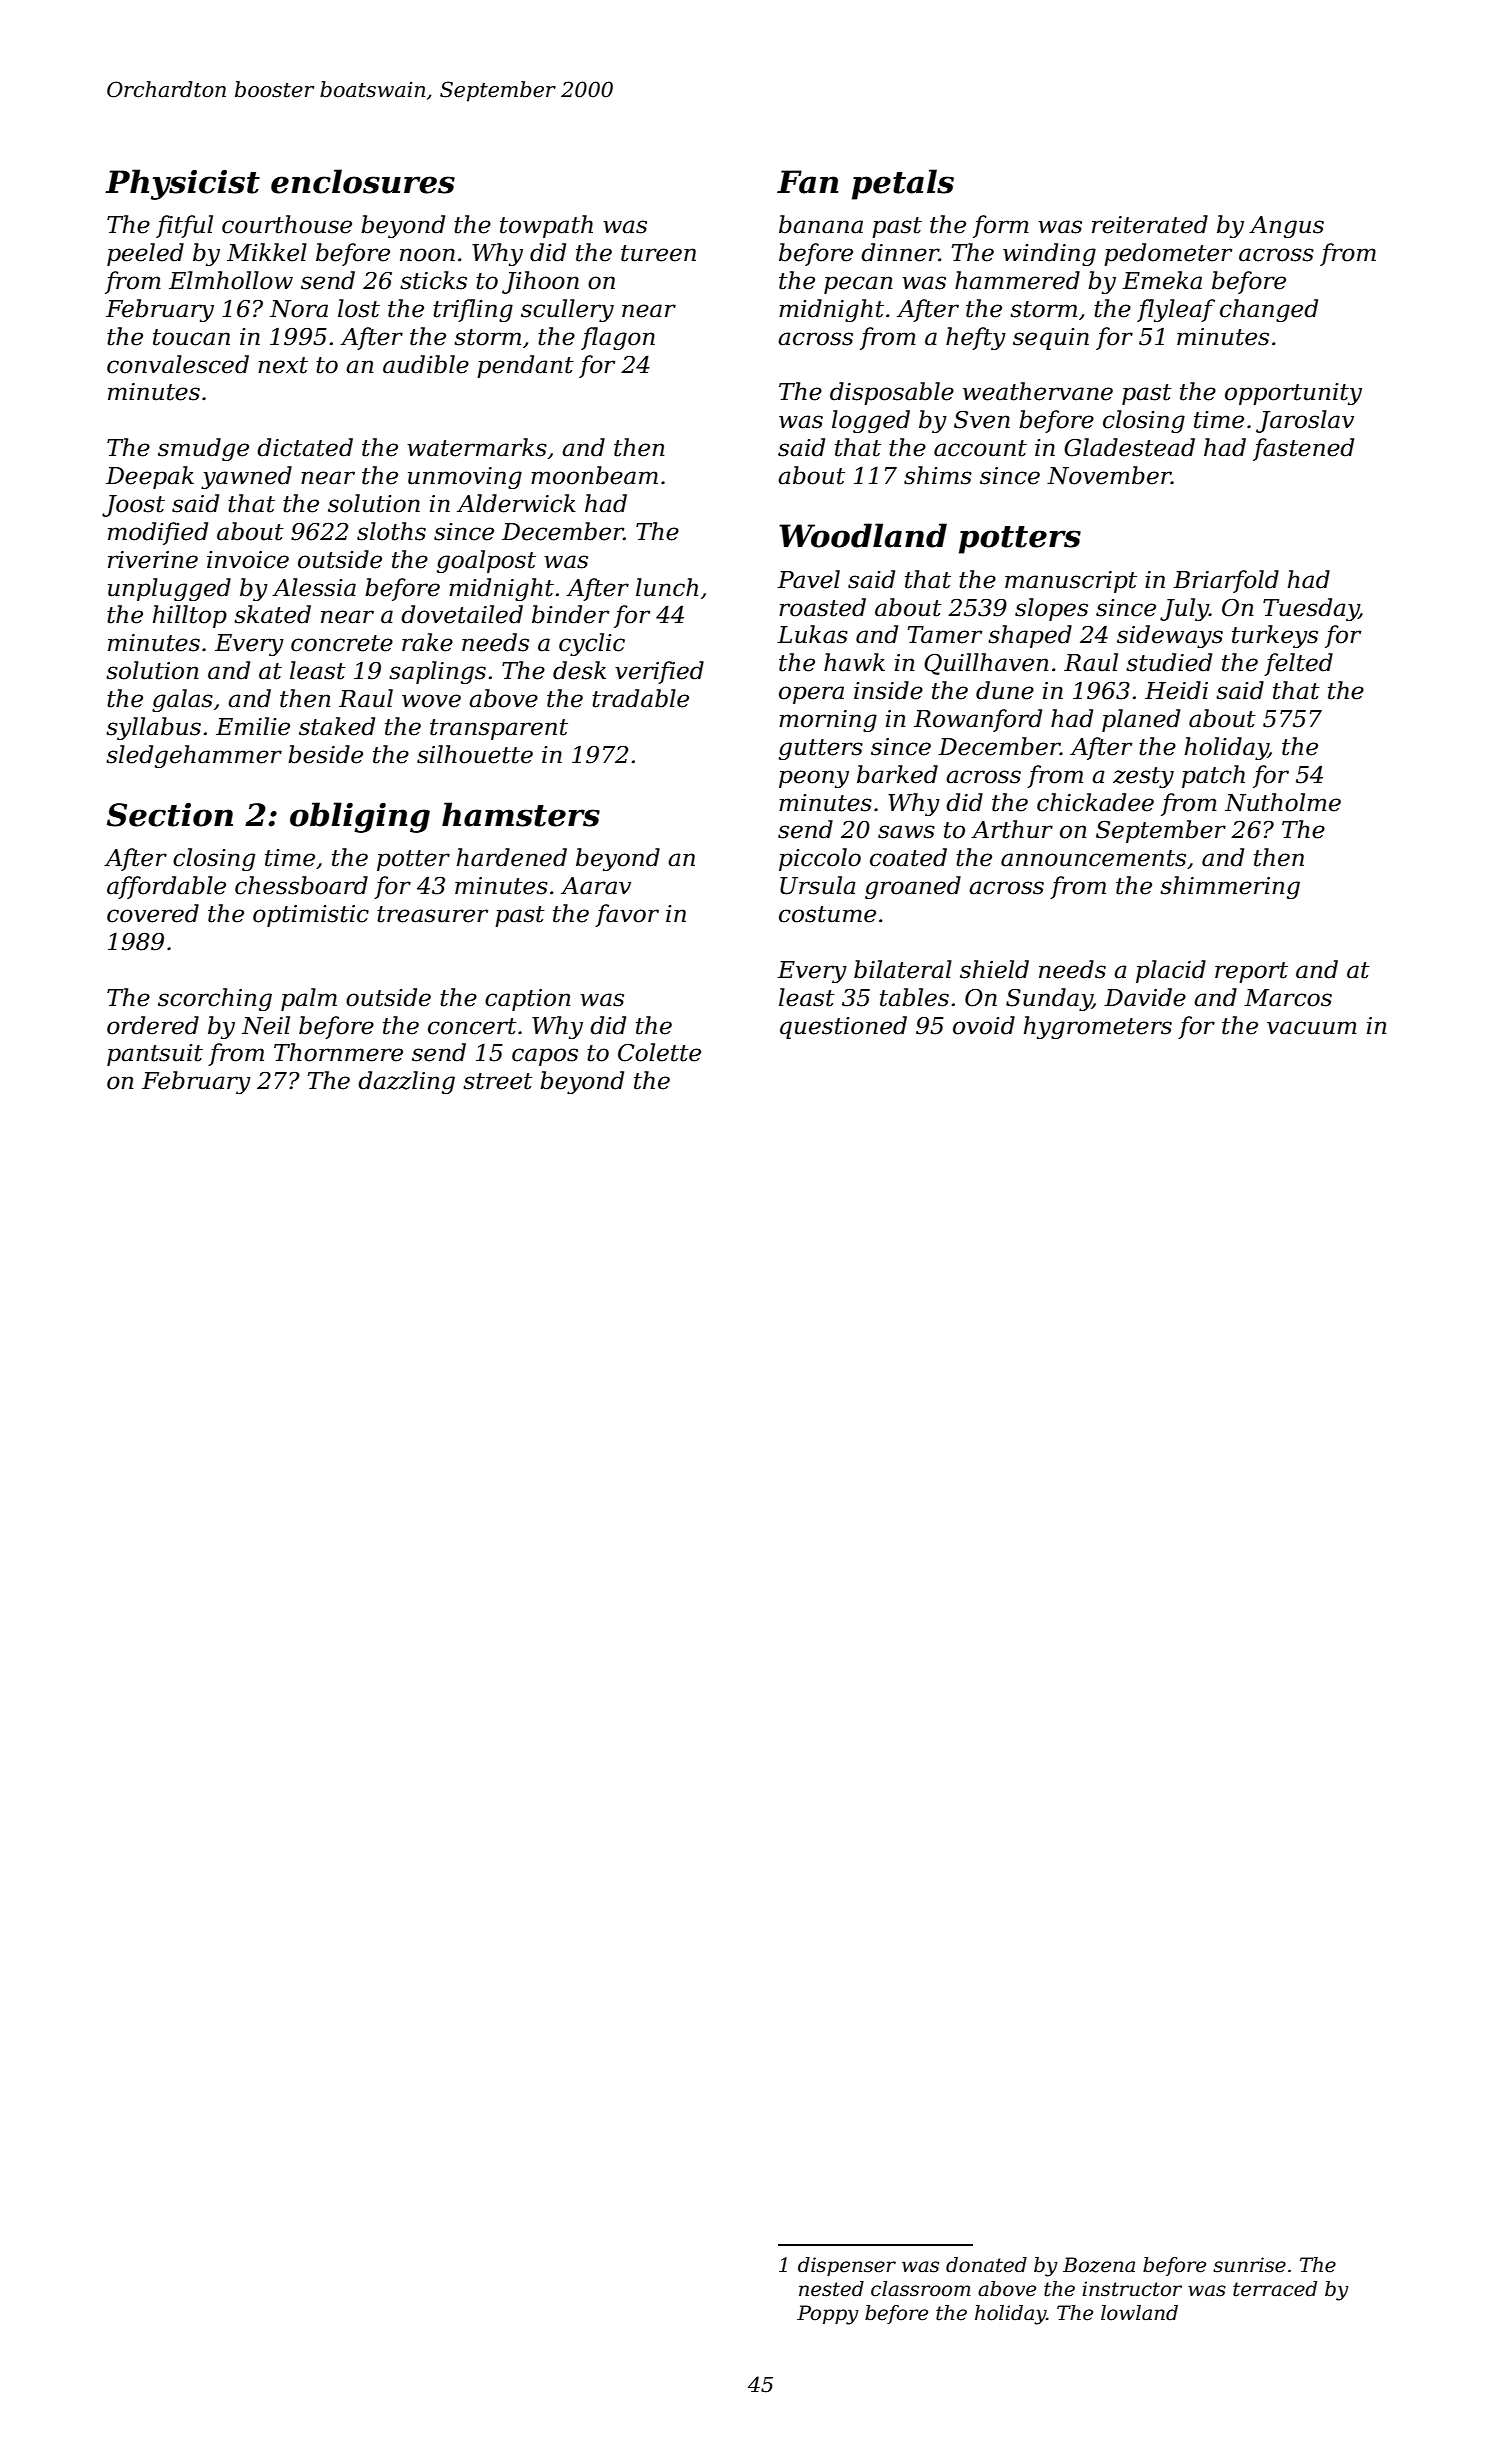 The height and width of the document is (2464, 1496). Describe the element at coordinates (843, 1027) in the document. I see `questioned` at that location.
